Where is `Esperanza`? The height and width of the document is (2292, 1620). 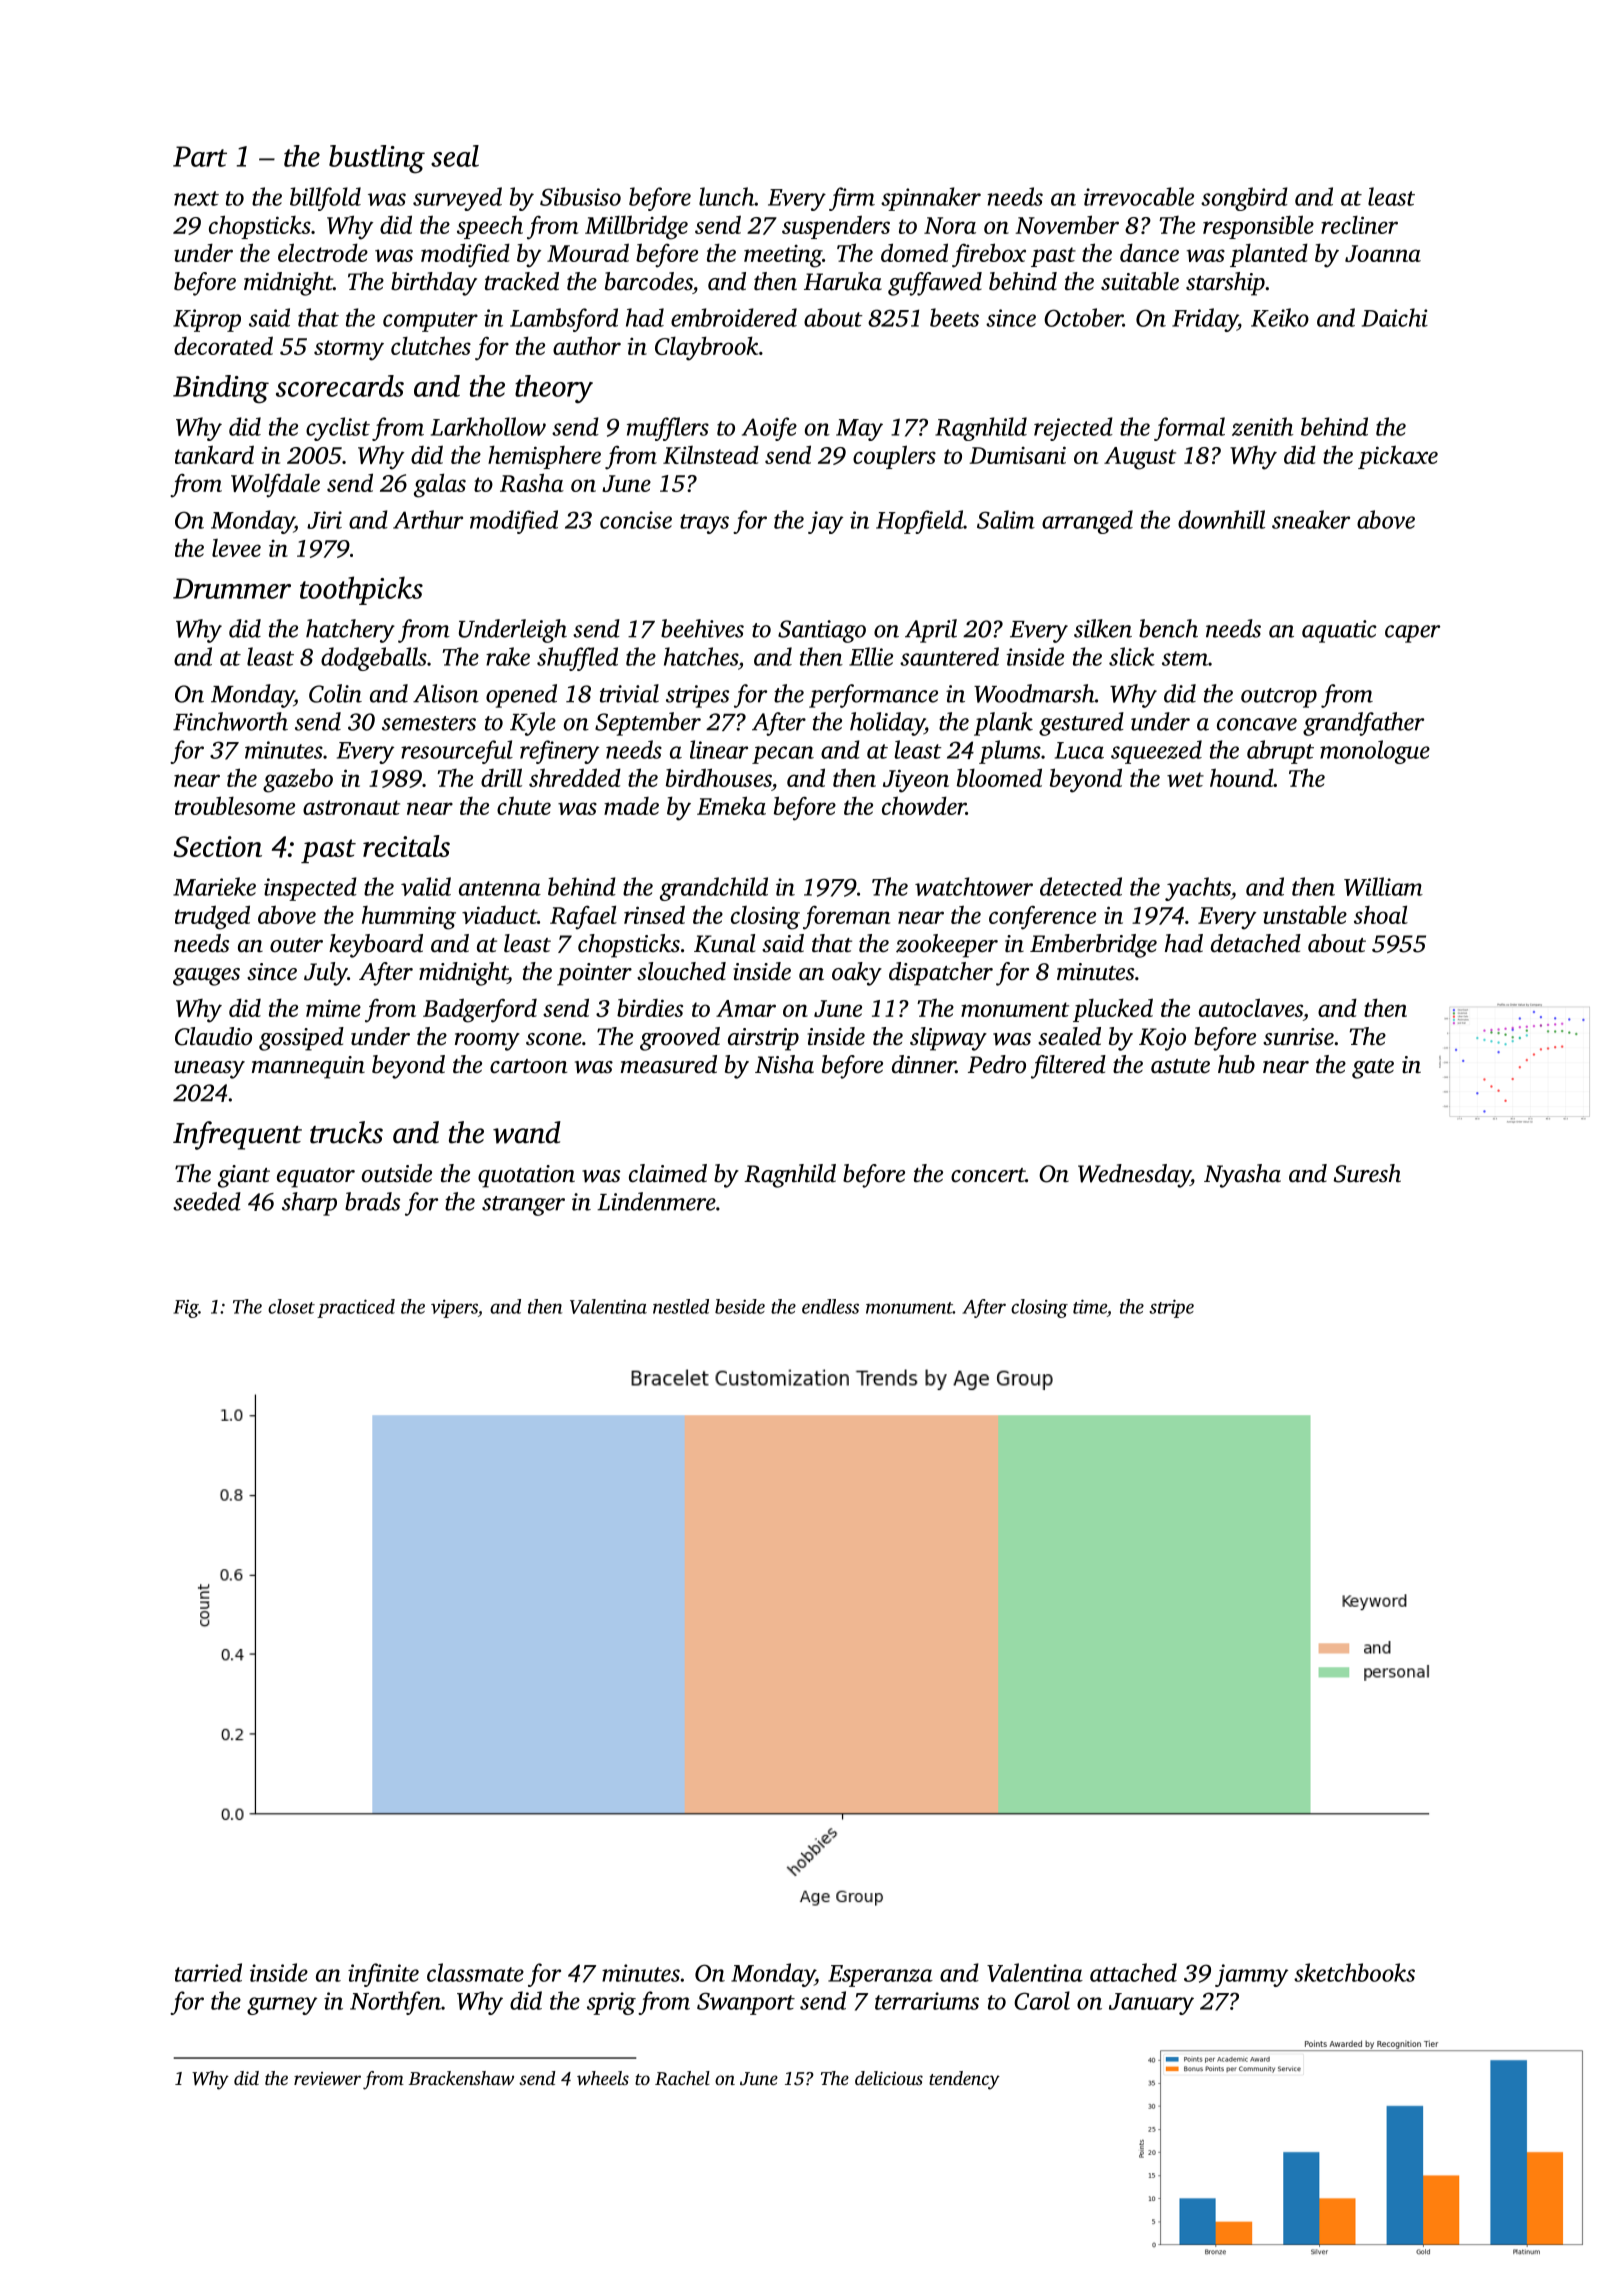
Esperanza is located at coordinates (880, 1976).
